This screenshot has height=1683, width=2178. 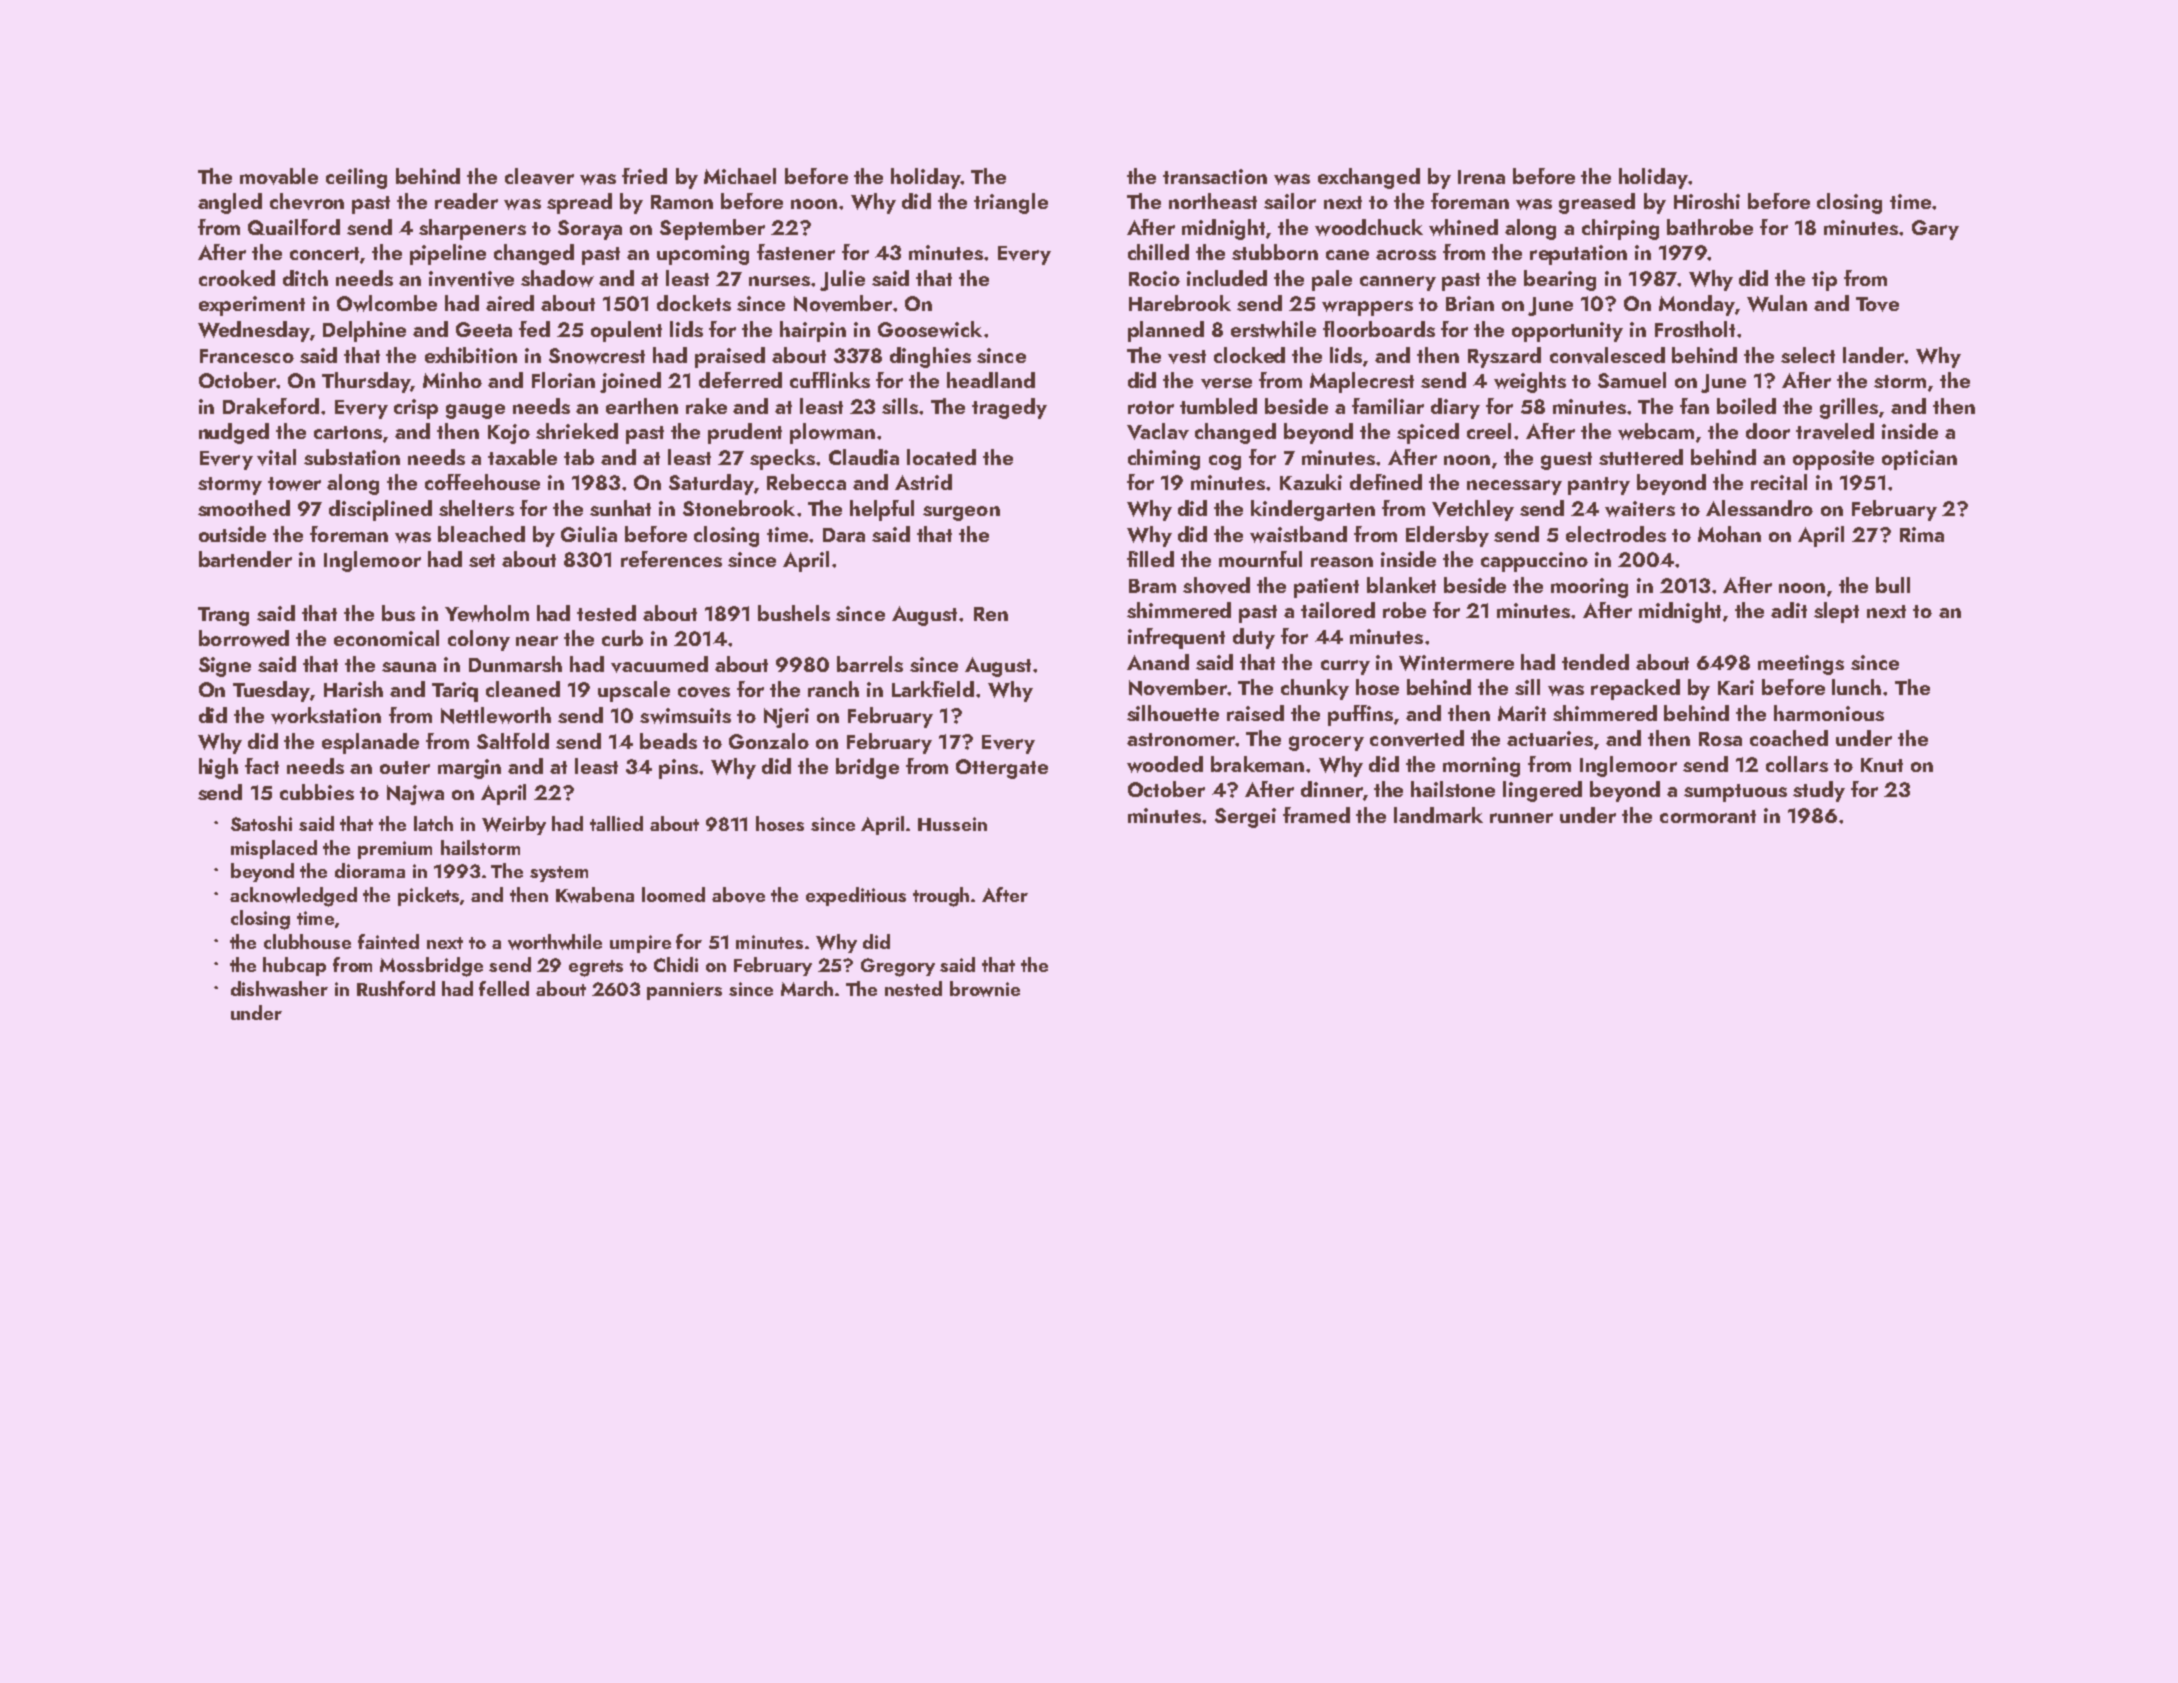 What do you see at coordinates (1481, 177) in the screenshot?
I see `Irena` at bounding box center [1481, 177].
